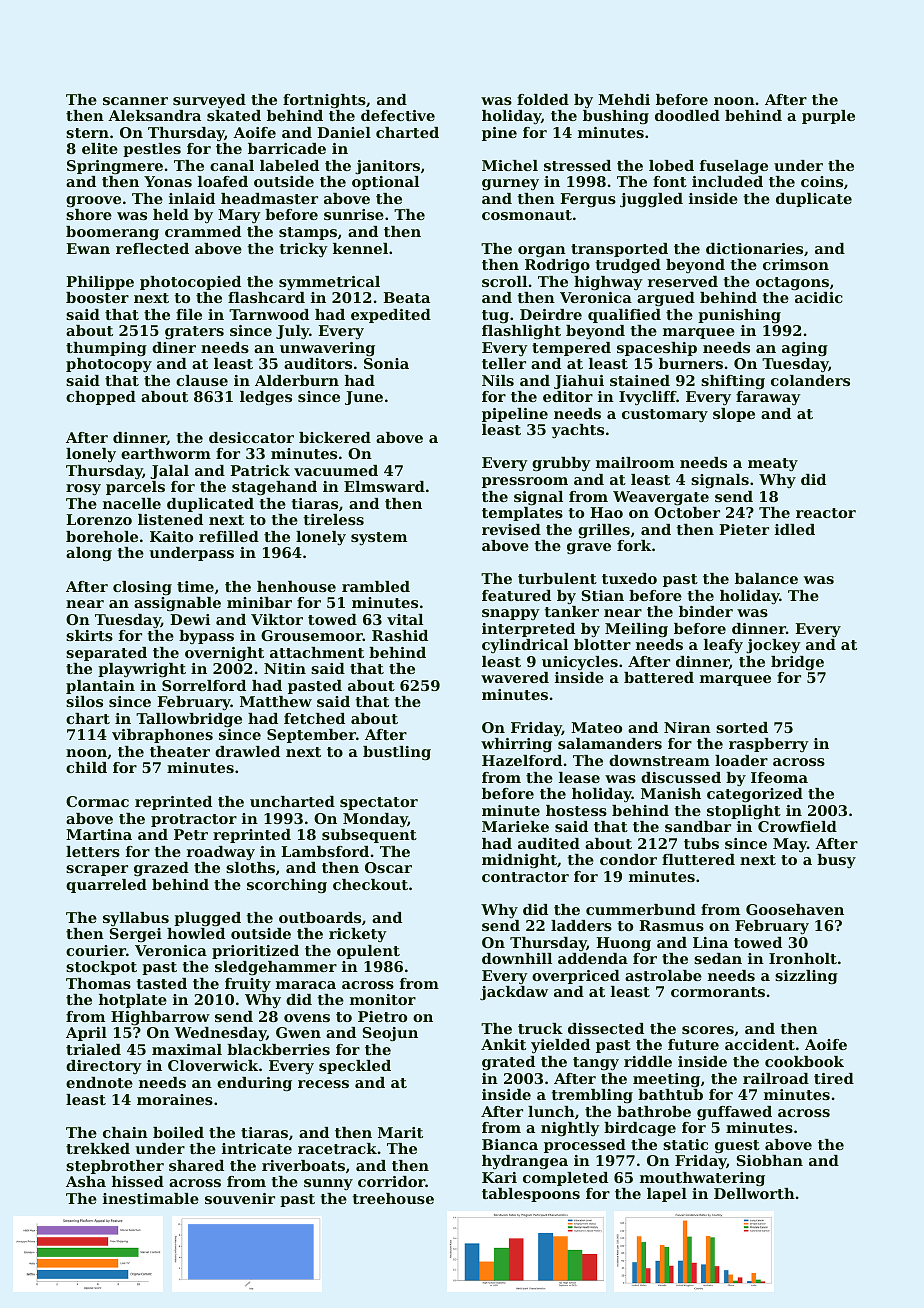  I want to click on whirring, so click(516, 745).
